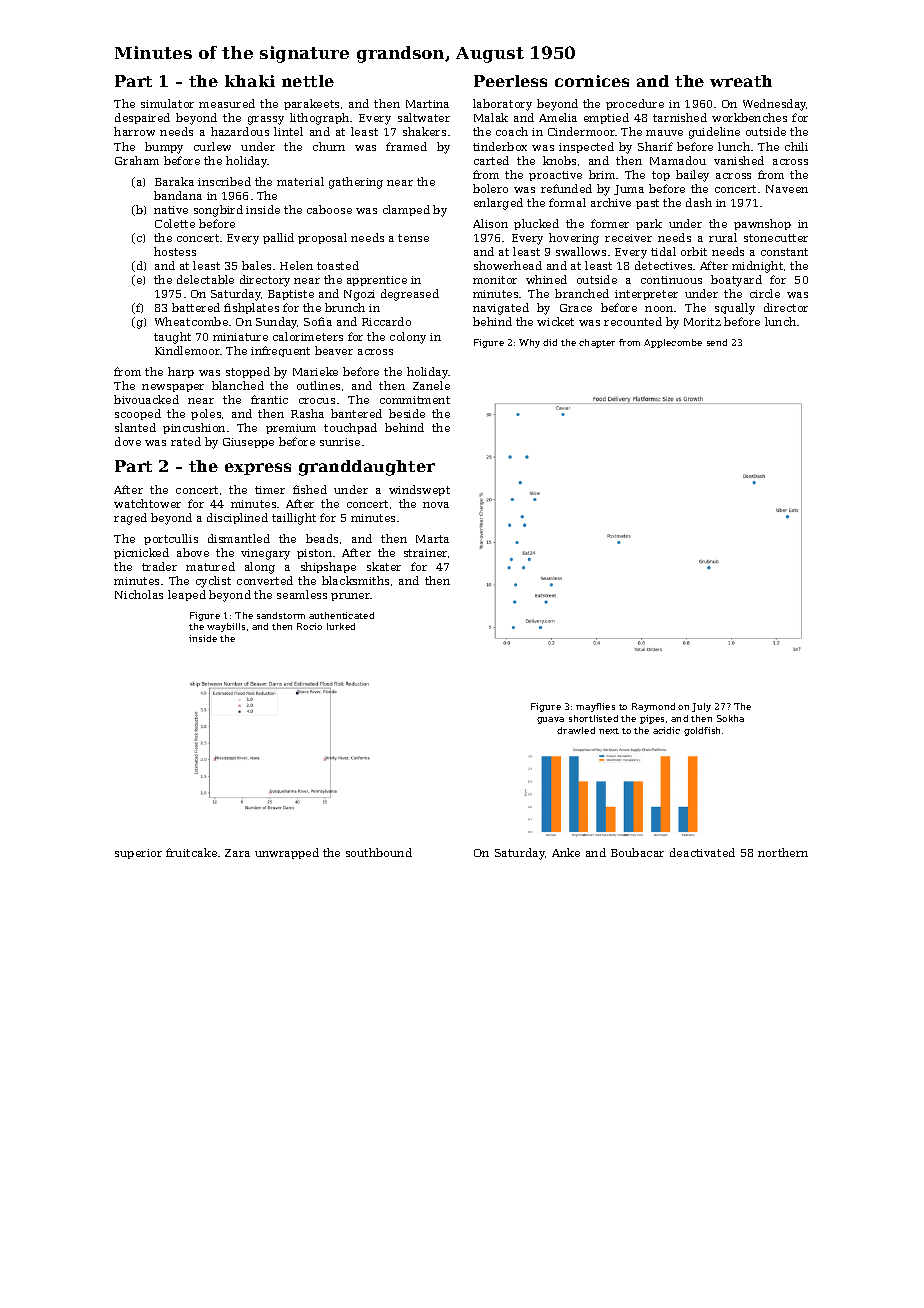 The image size is (924, 1308). Describe the element at coordinates (128, 441) in the screenshot. I see `dove` at that location.
